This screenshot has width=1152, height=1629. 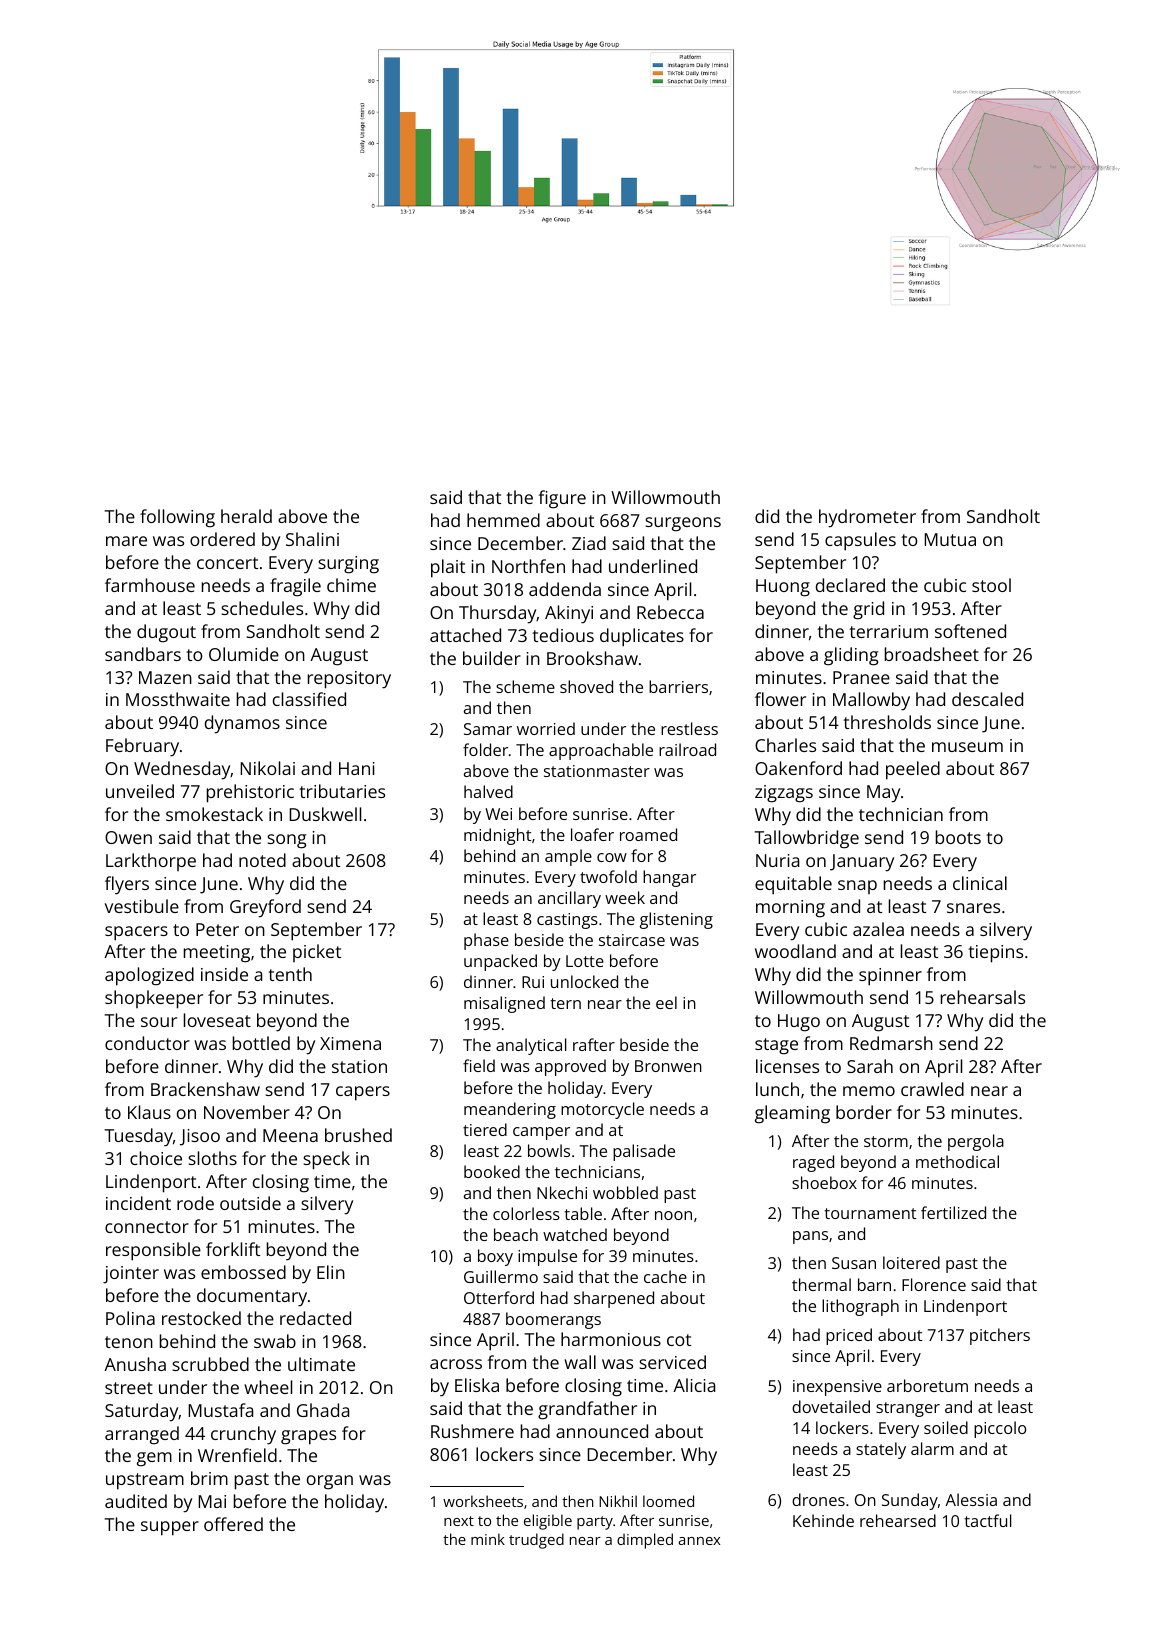 I want to click on piccolo, so click(x=1000, y=1429).
